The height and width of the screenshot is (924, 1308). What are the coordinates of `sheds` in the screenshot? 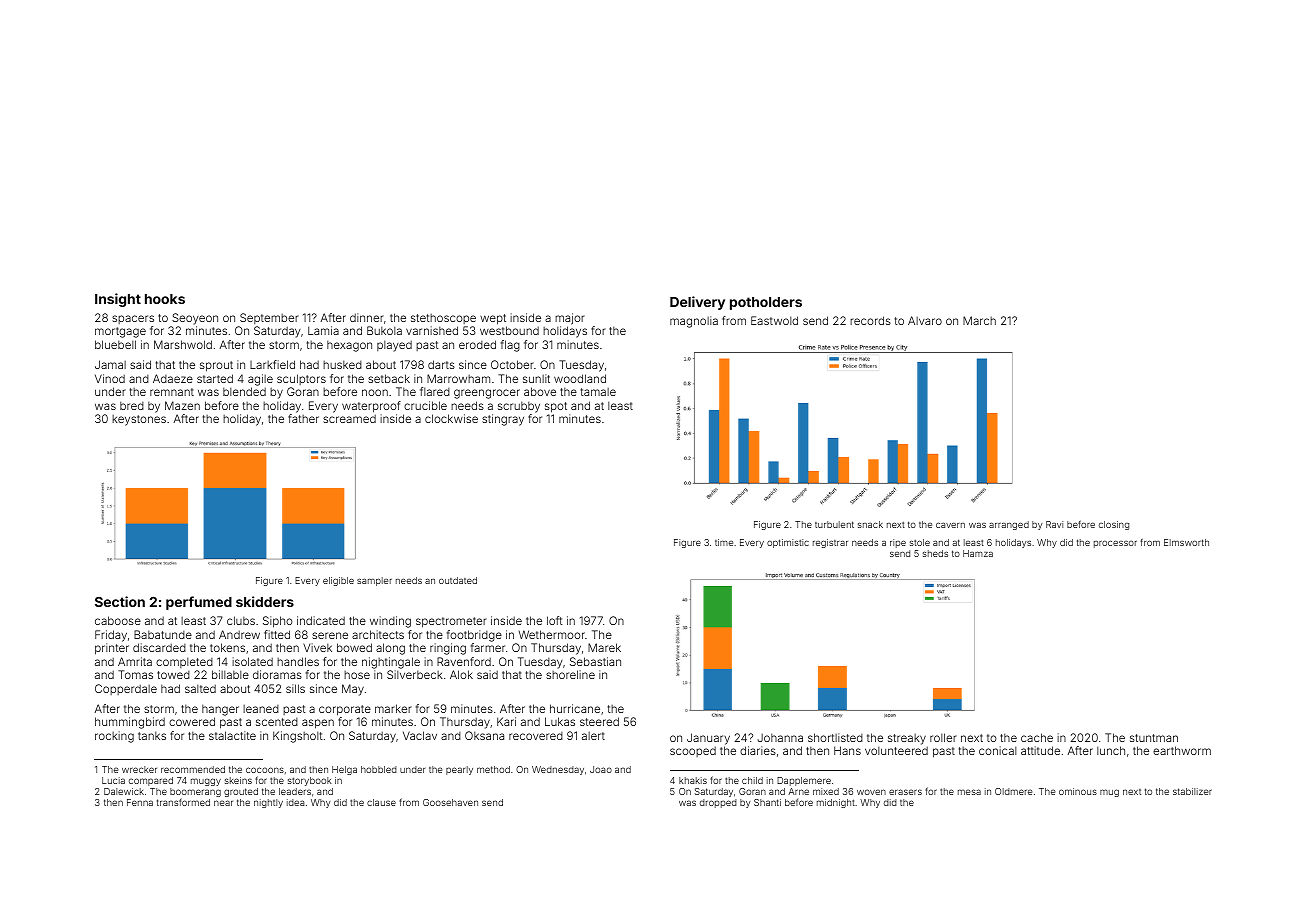 It's located at (935, 553).
